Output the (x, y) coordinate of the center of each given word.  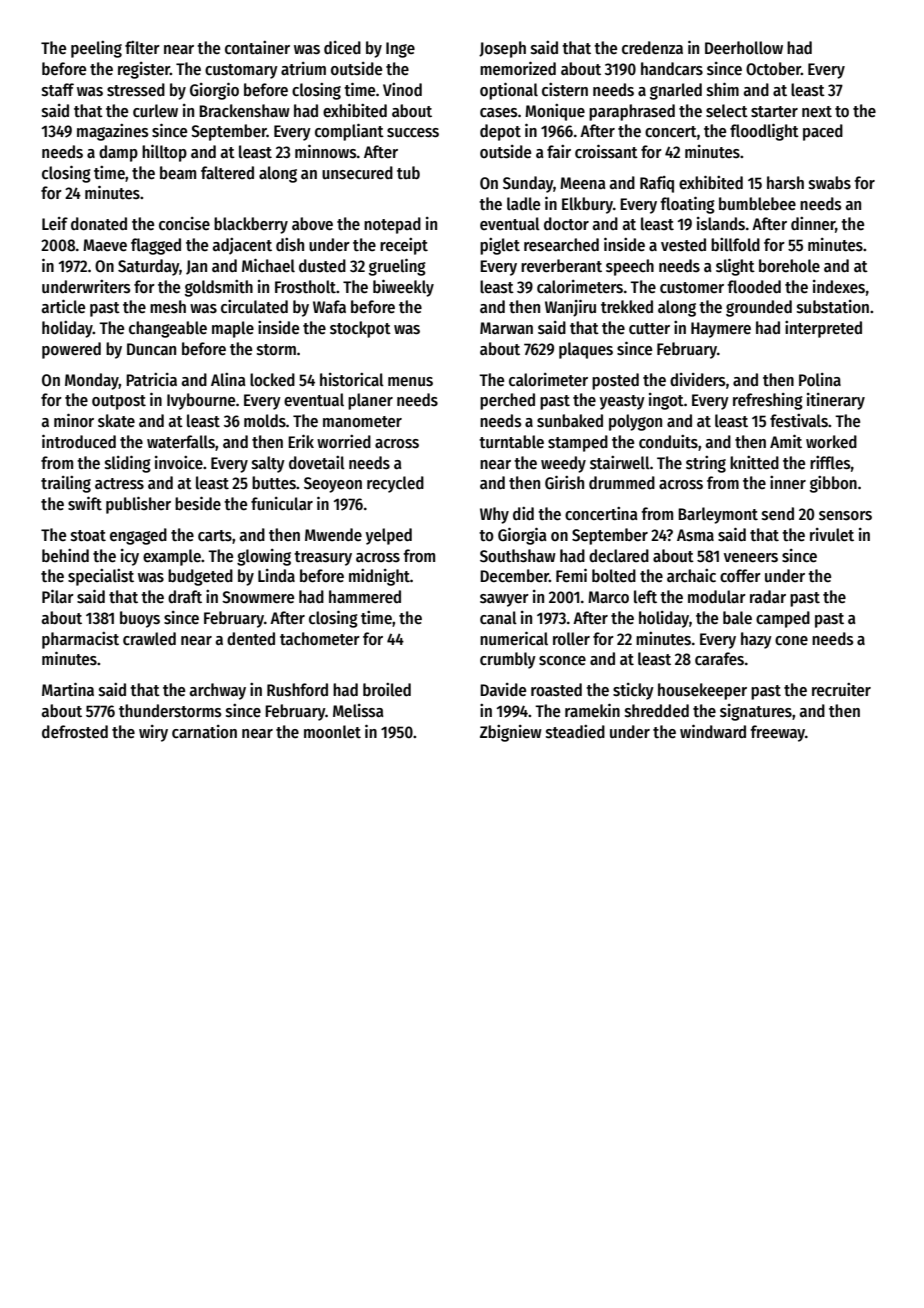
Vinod (402, 89)
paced (823, 132)
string (706, 464)
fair (559, 152)
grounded (759, 308)
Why (494, 515)
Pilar (58, 596)
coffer (740, 576)
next (817, 112)
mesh (168, 307)
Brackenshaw (244, 111)
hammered (365, 597)
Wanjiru (570, 308)
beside (198, 503)
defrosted (75, 732)
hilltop (164, 153)
